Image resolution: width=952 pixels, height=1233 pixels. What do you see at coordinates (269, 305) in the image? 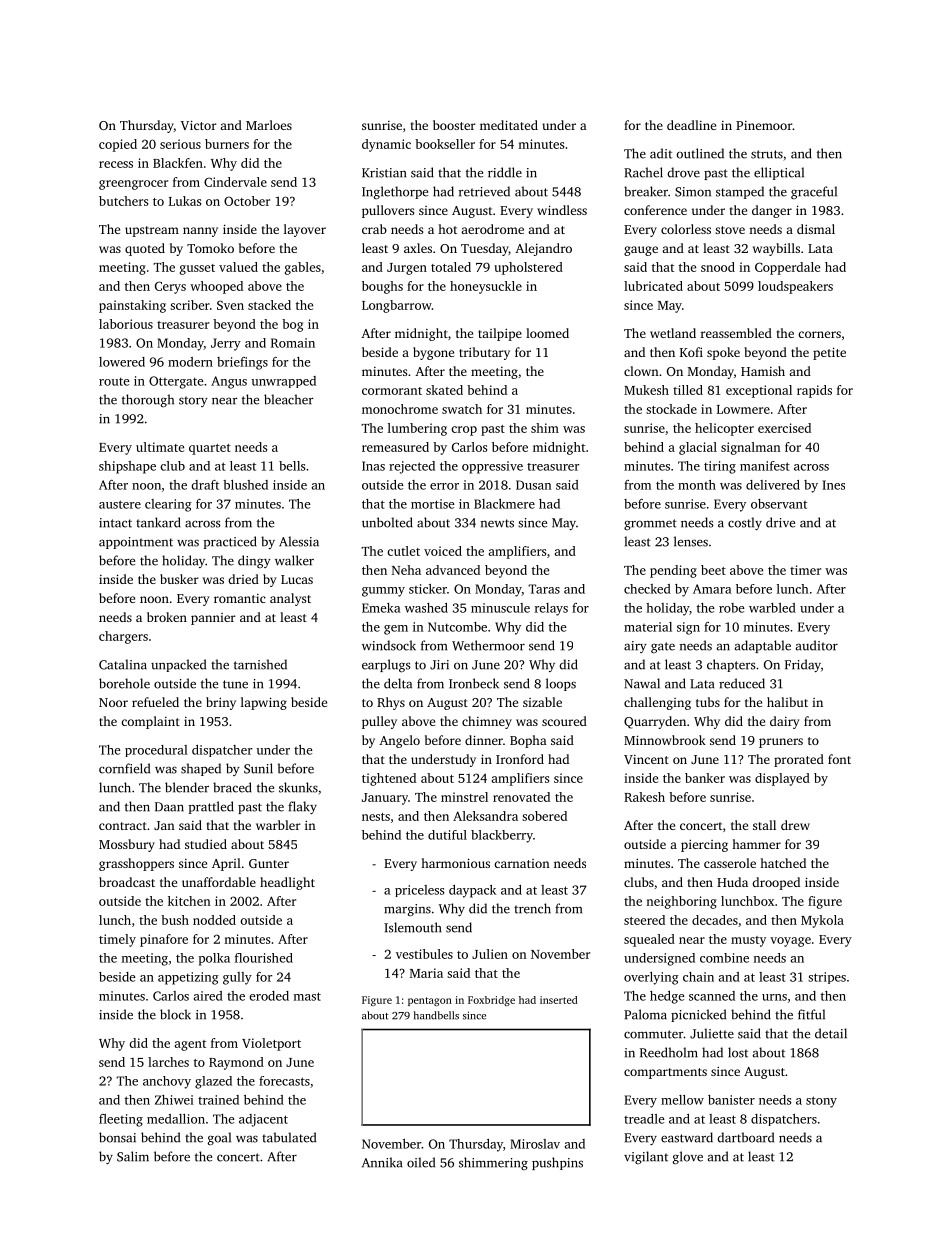
I see `stacked` at bounding box center [269, 305].
